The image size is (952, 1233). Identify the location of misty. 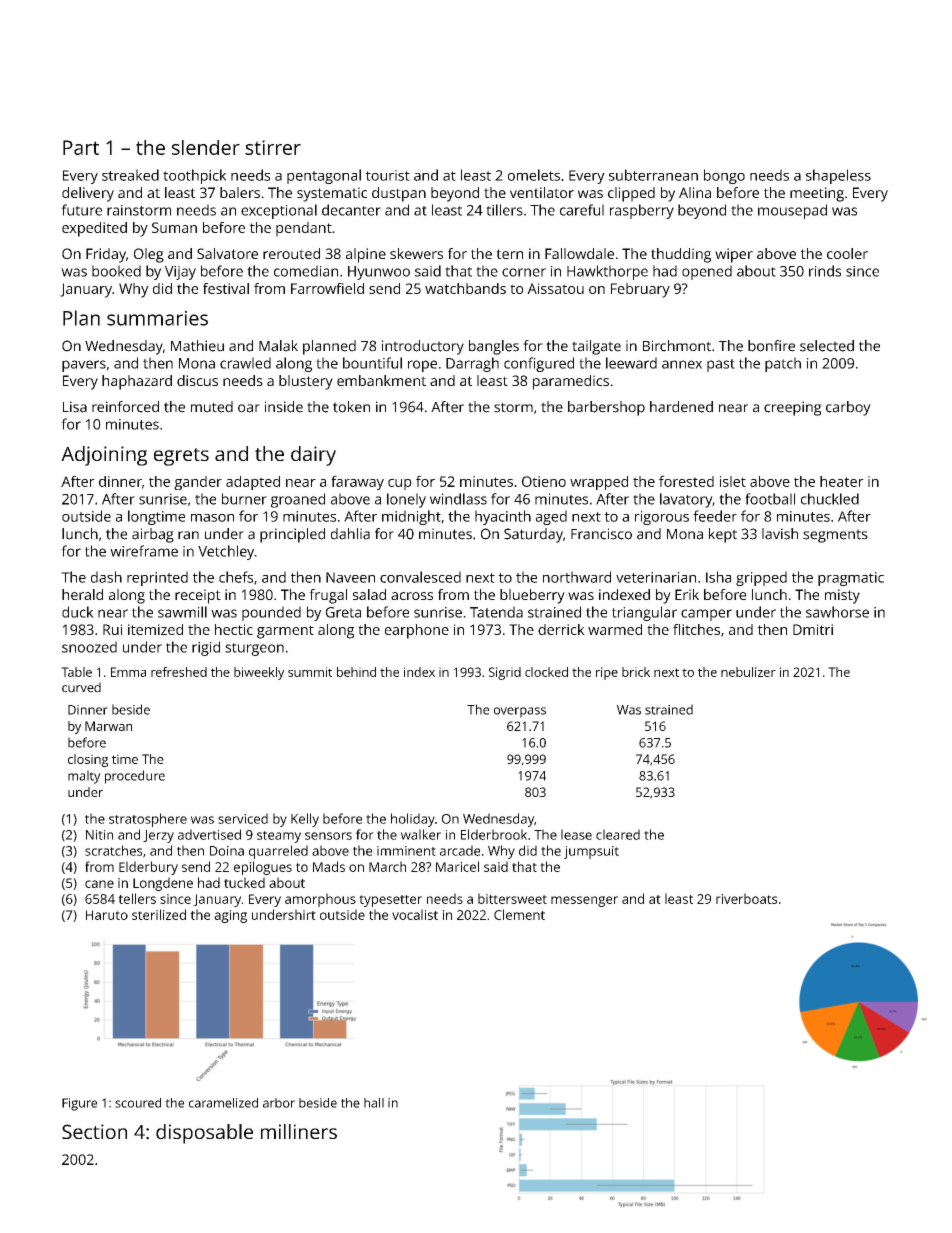
(842, 596).
